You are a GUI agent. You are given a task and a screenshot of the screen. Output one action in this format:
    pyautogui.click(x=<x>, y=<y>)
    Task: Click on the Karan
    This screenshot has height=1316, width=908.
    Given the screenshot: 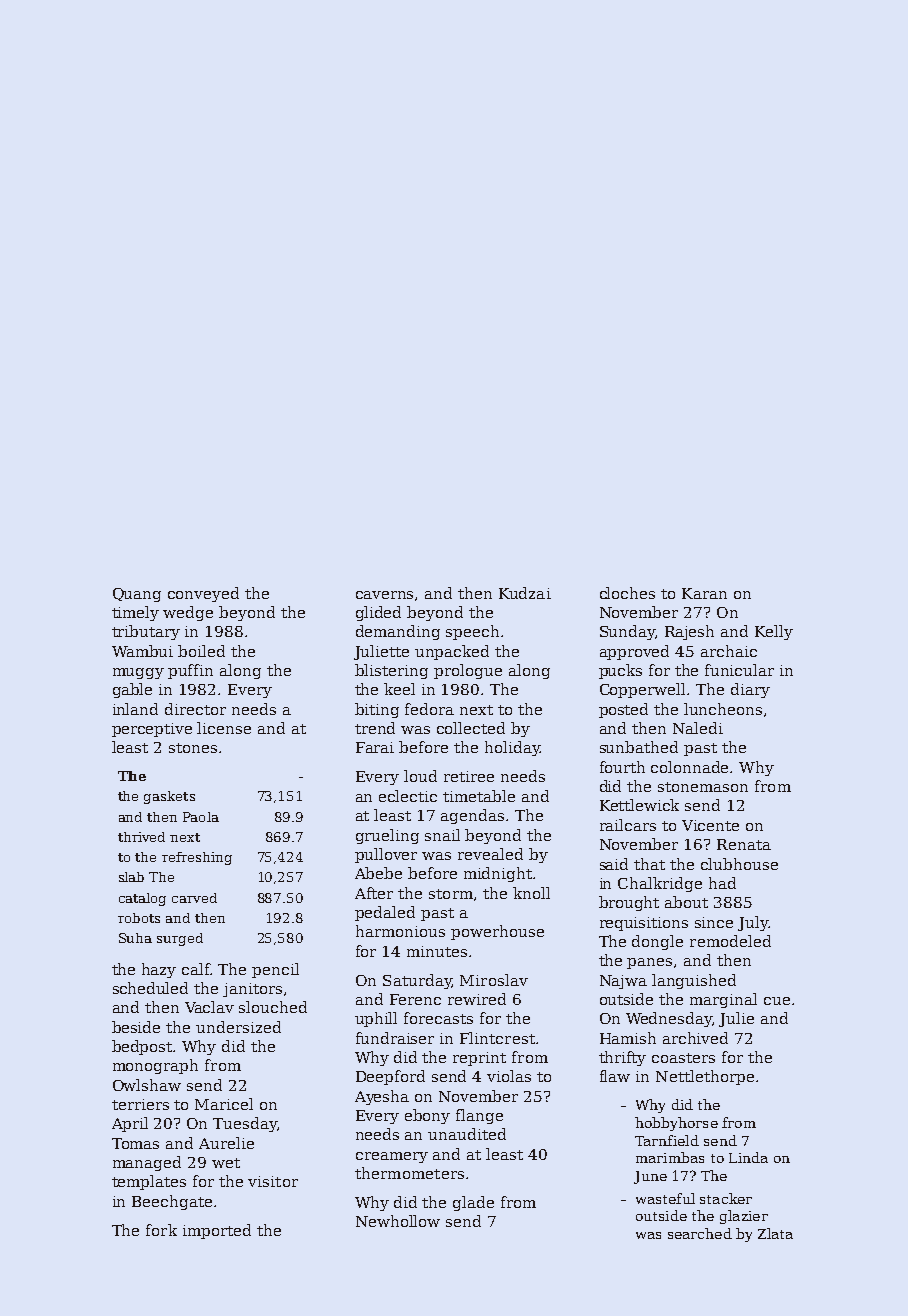 What is the action you would take?
    pyautogui.click(x=704, y=593)
